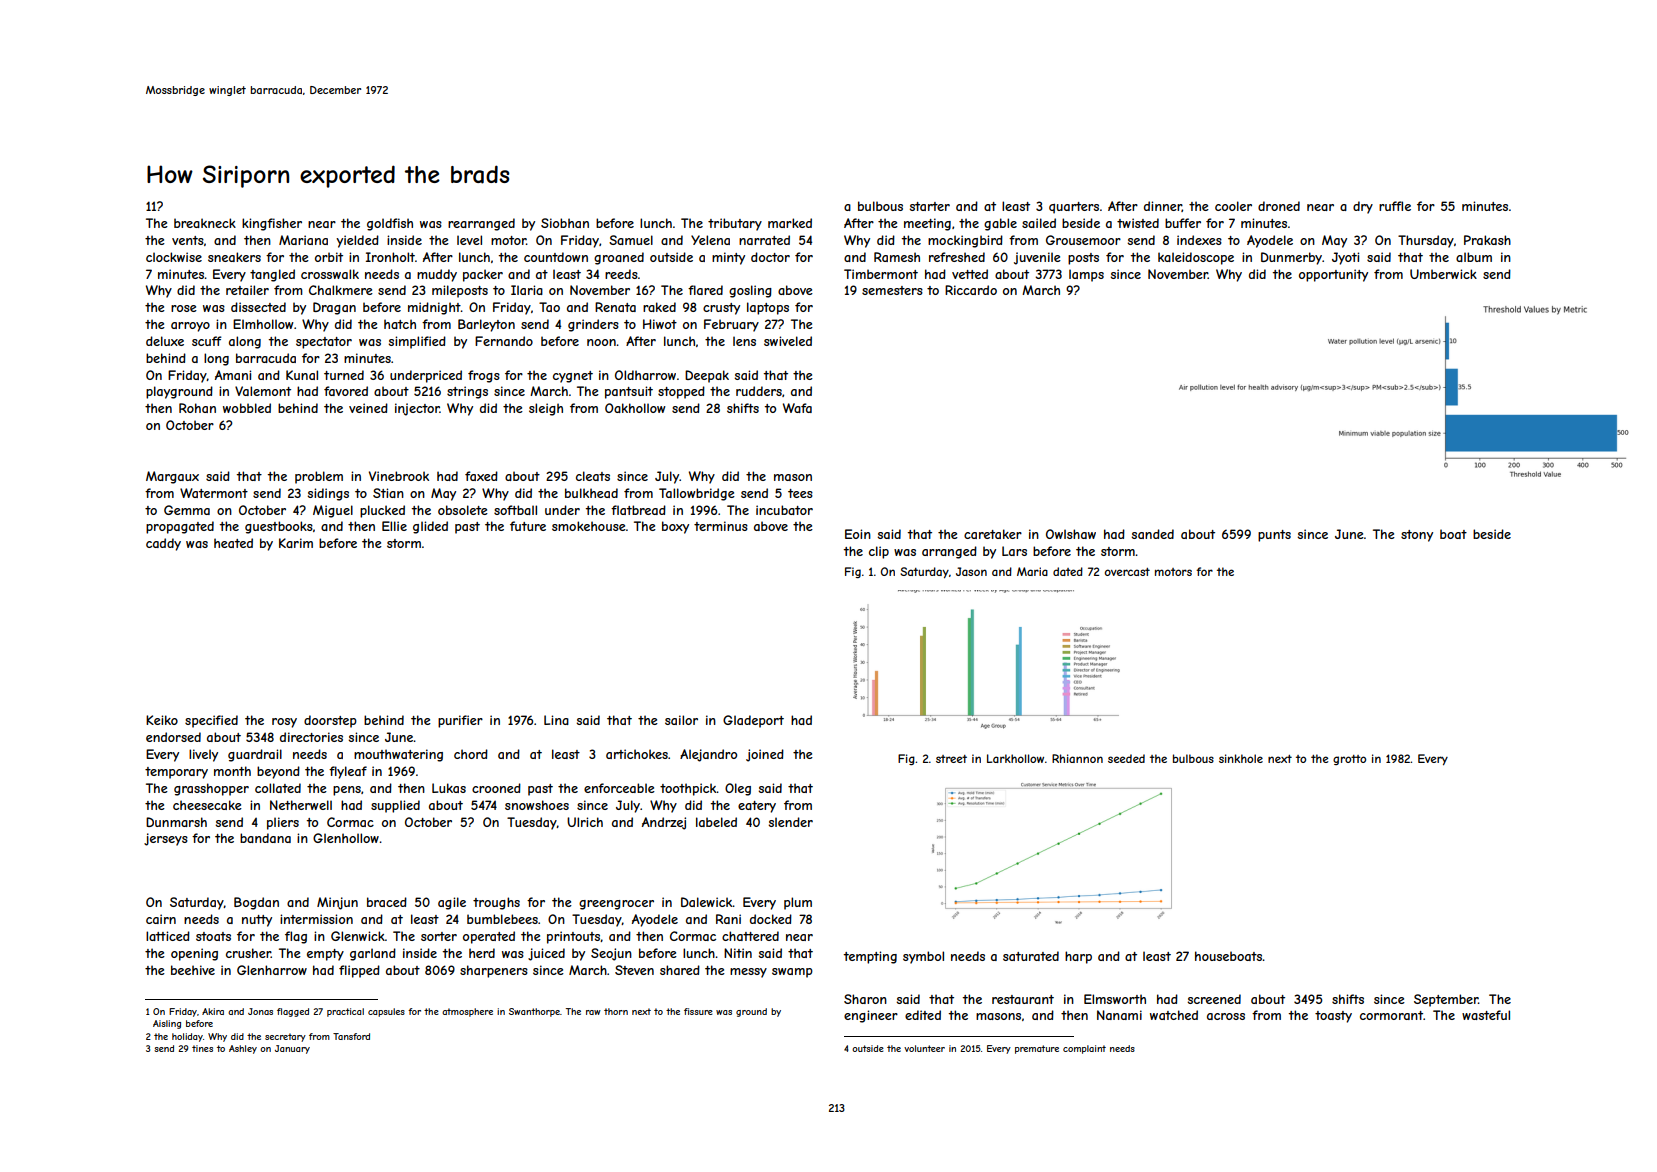 This screenshot has width=1657, height=1172. I want to click on clip, so click(879, 552).
